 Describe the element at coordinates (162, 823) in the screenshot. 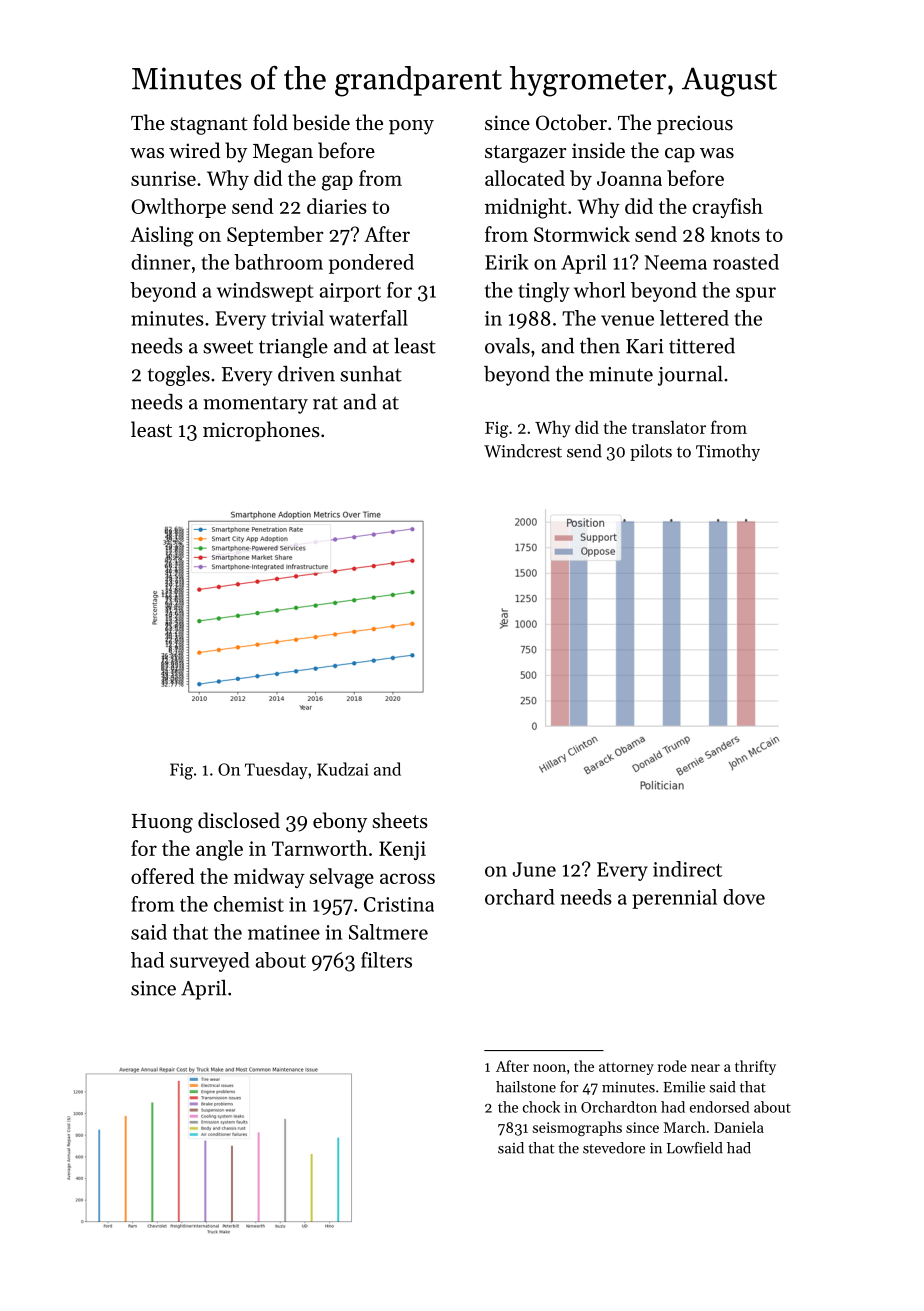

I see `Huong` at that location.
